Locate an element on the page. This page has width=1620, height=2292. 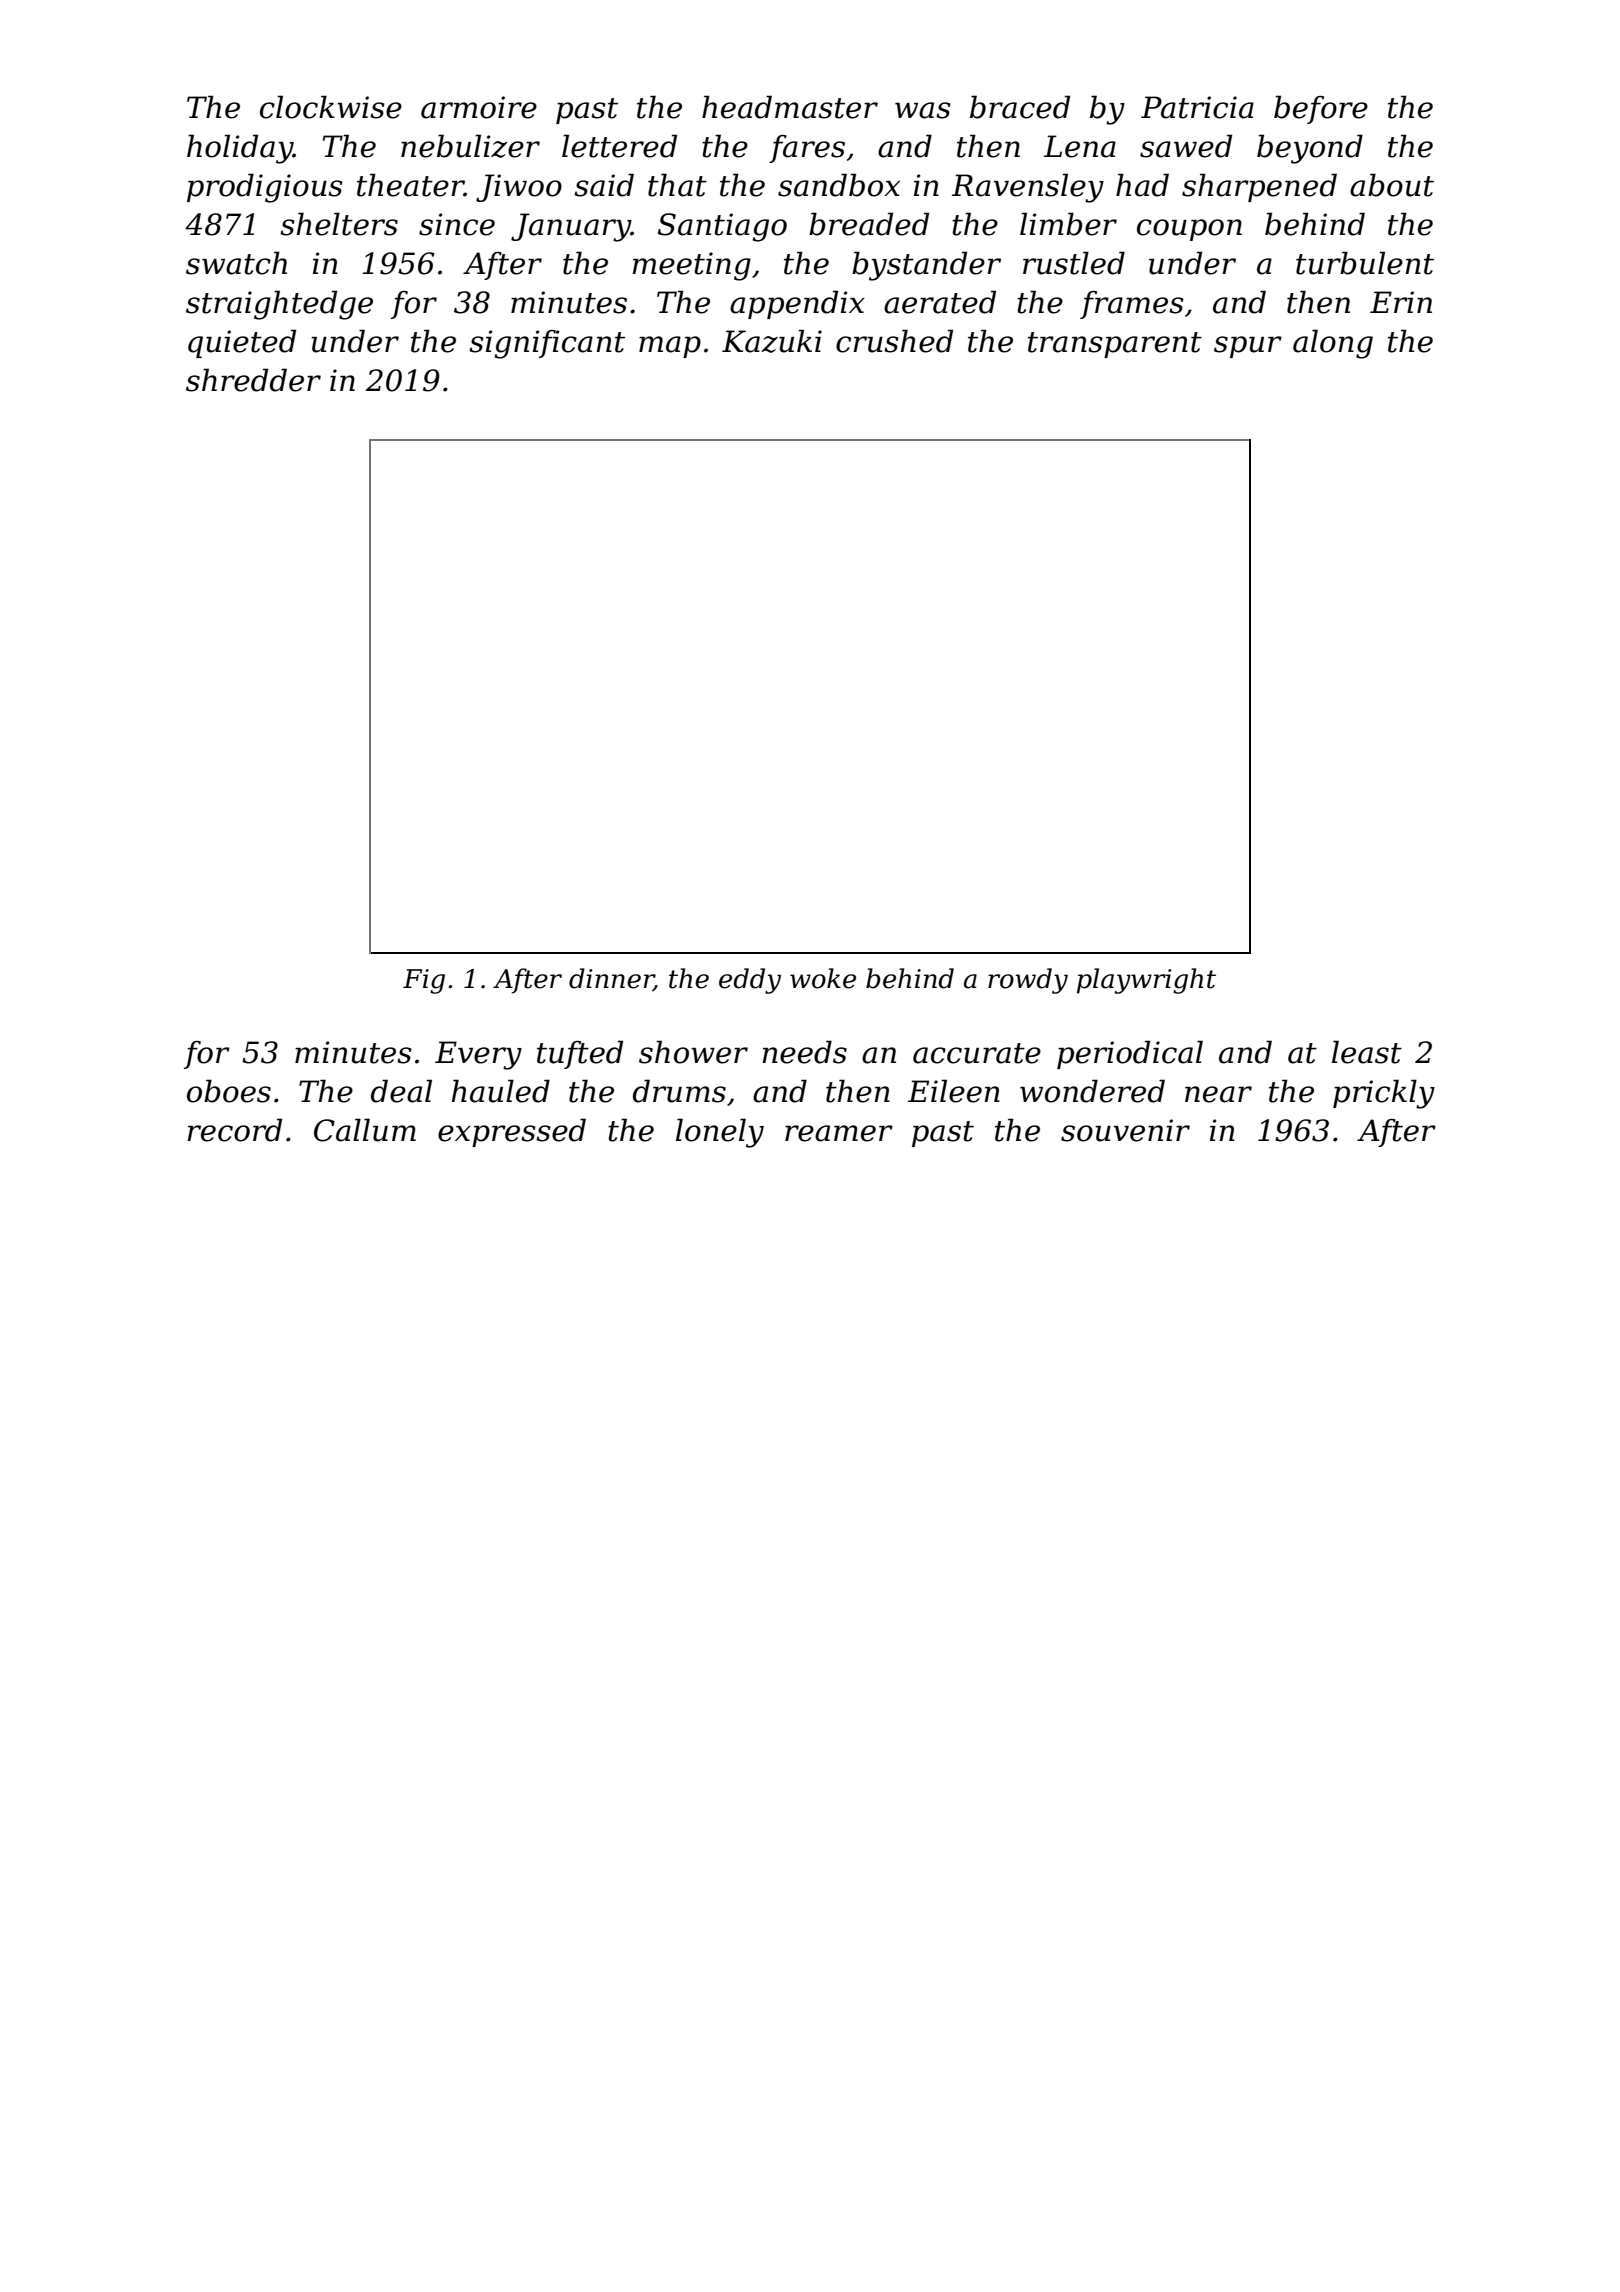
transparent is located at coordinates (1115, 345).
